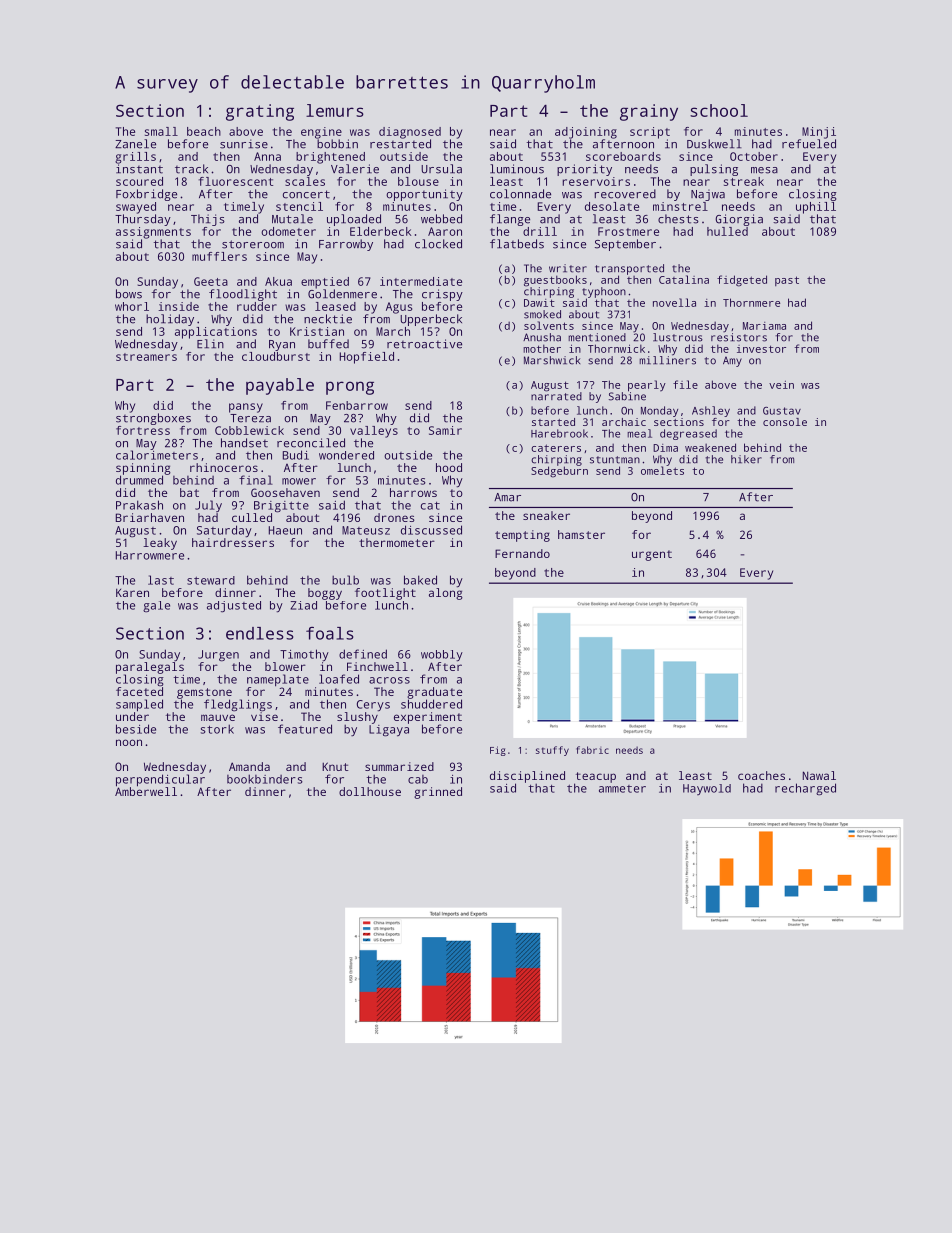 The image size is (952, 1233). I want to click on culled, so click(252, 517).
